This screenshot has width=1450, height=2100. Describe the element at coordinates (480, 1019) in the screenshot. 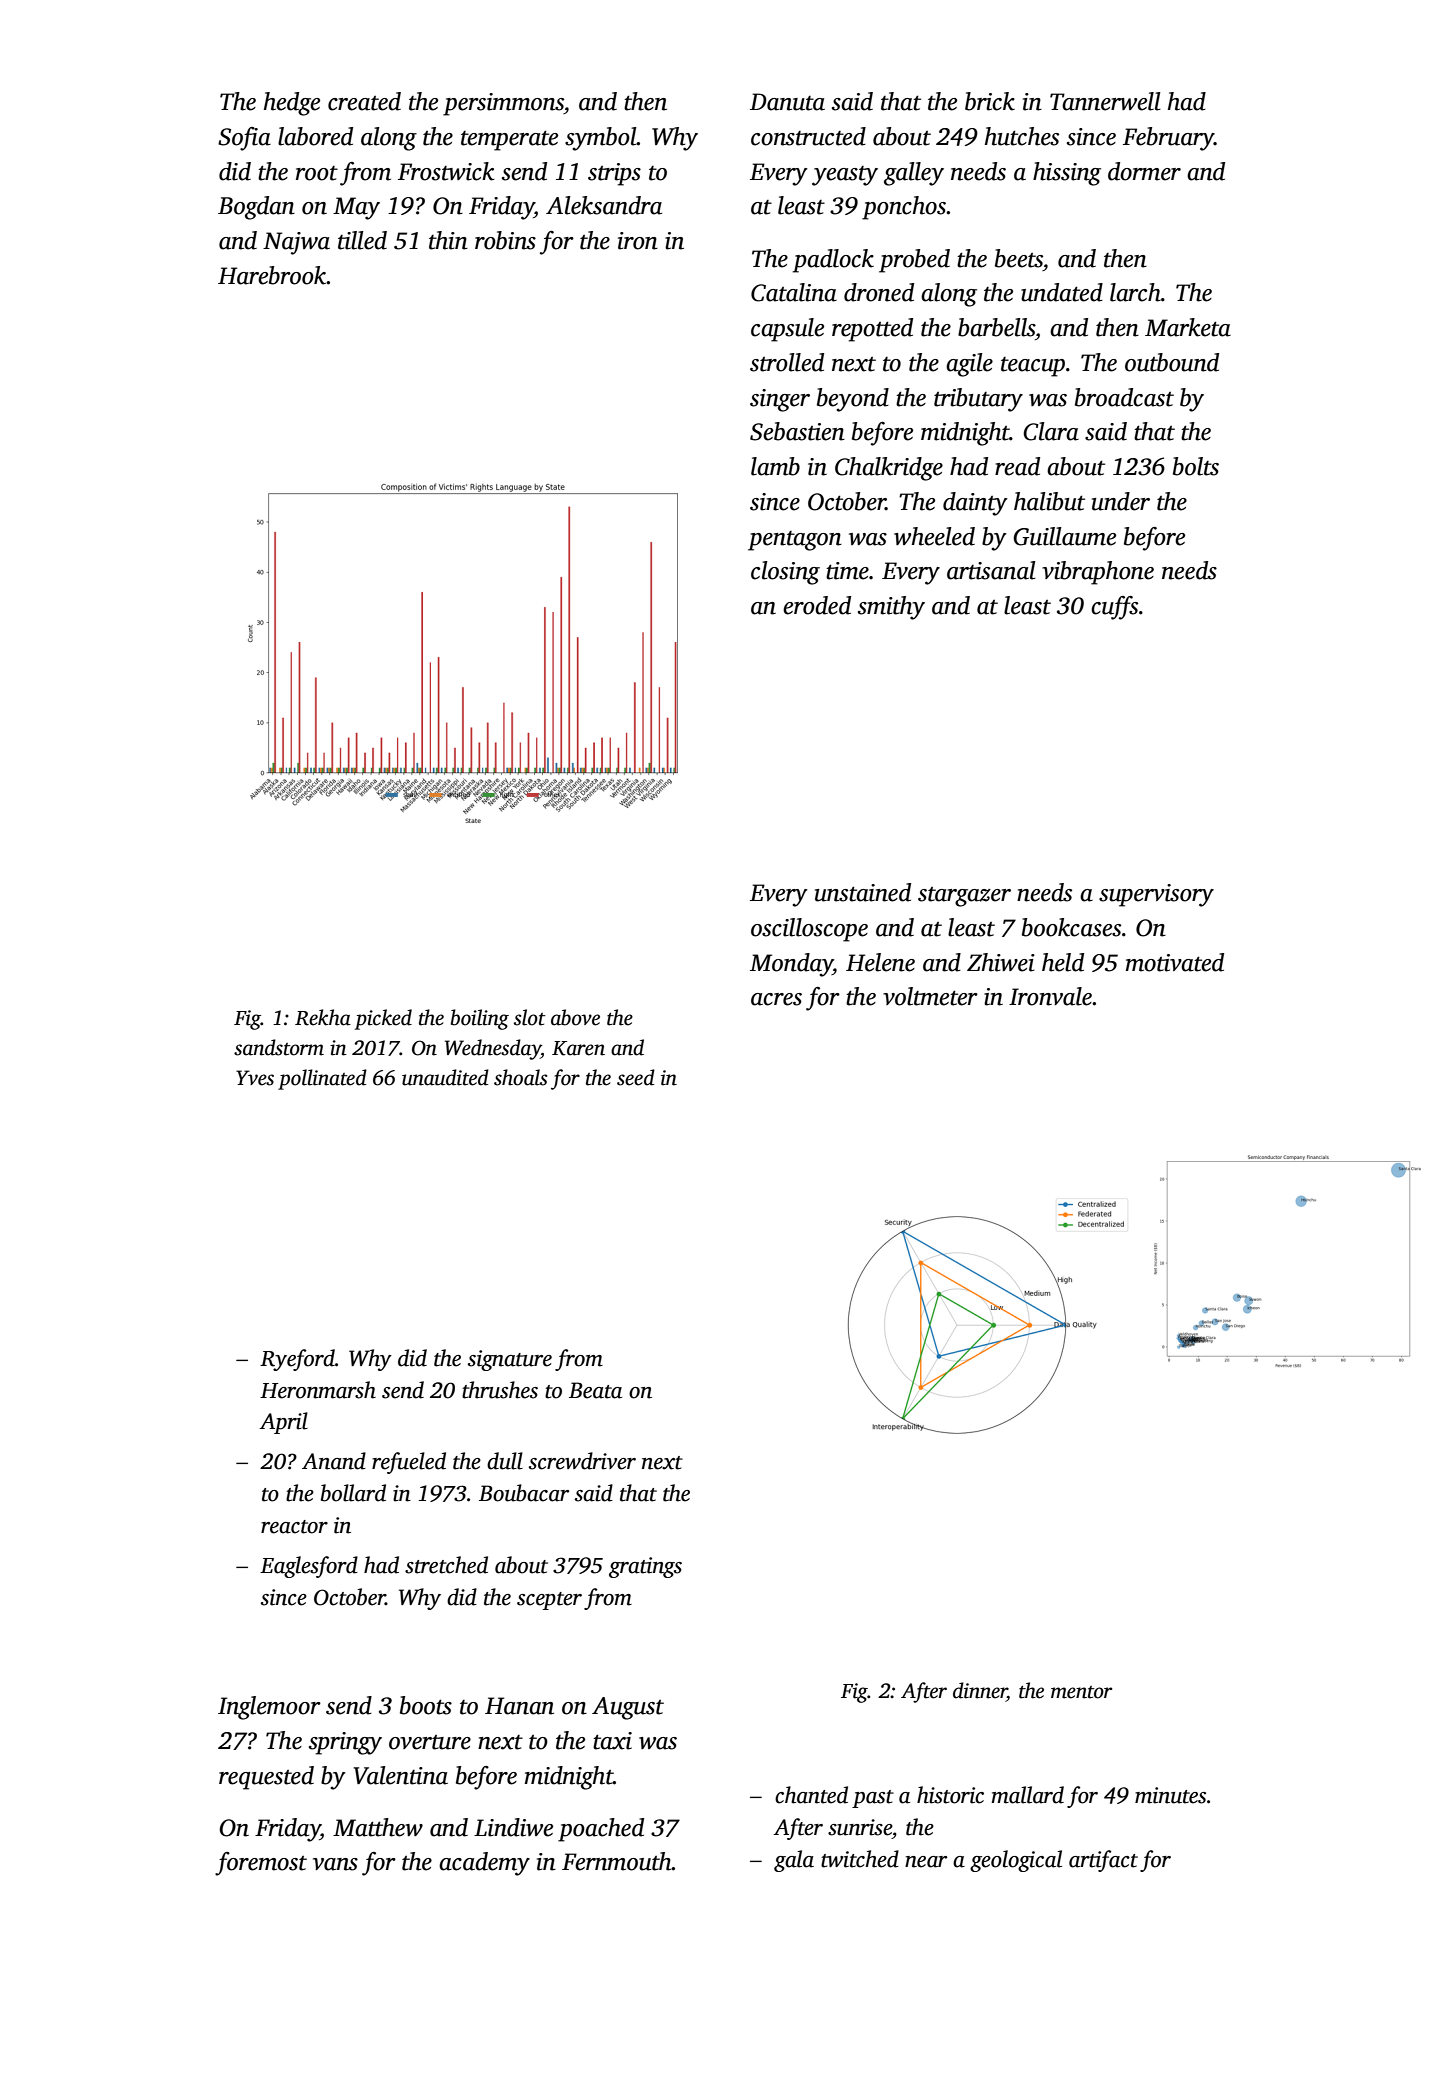

I see `boiling` at that location.
